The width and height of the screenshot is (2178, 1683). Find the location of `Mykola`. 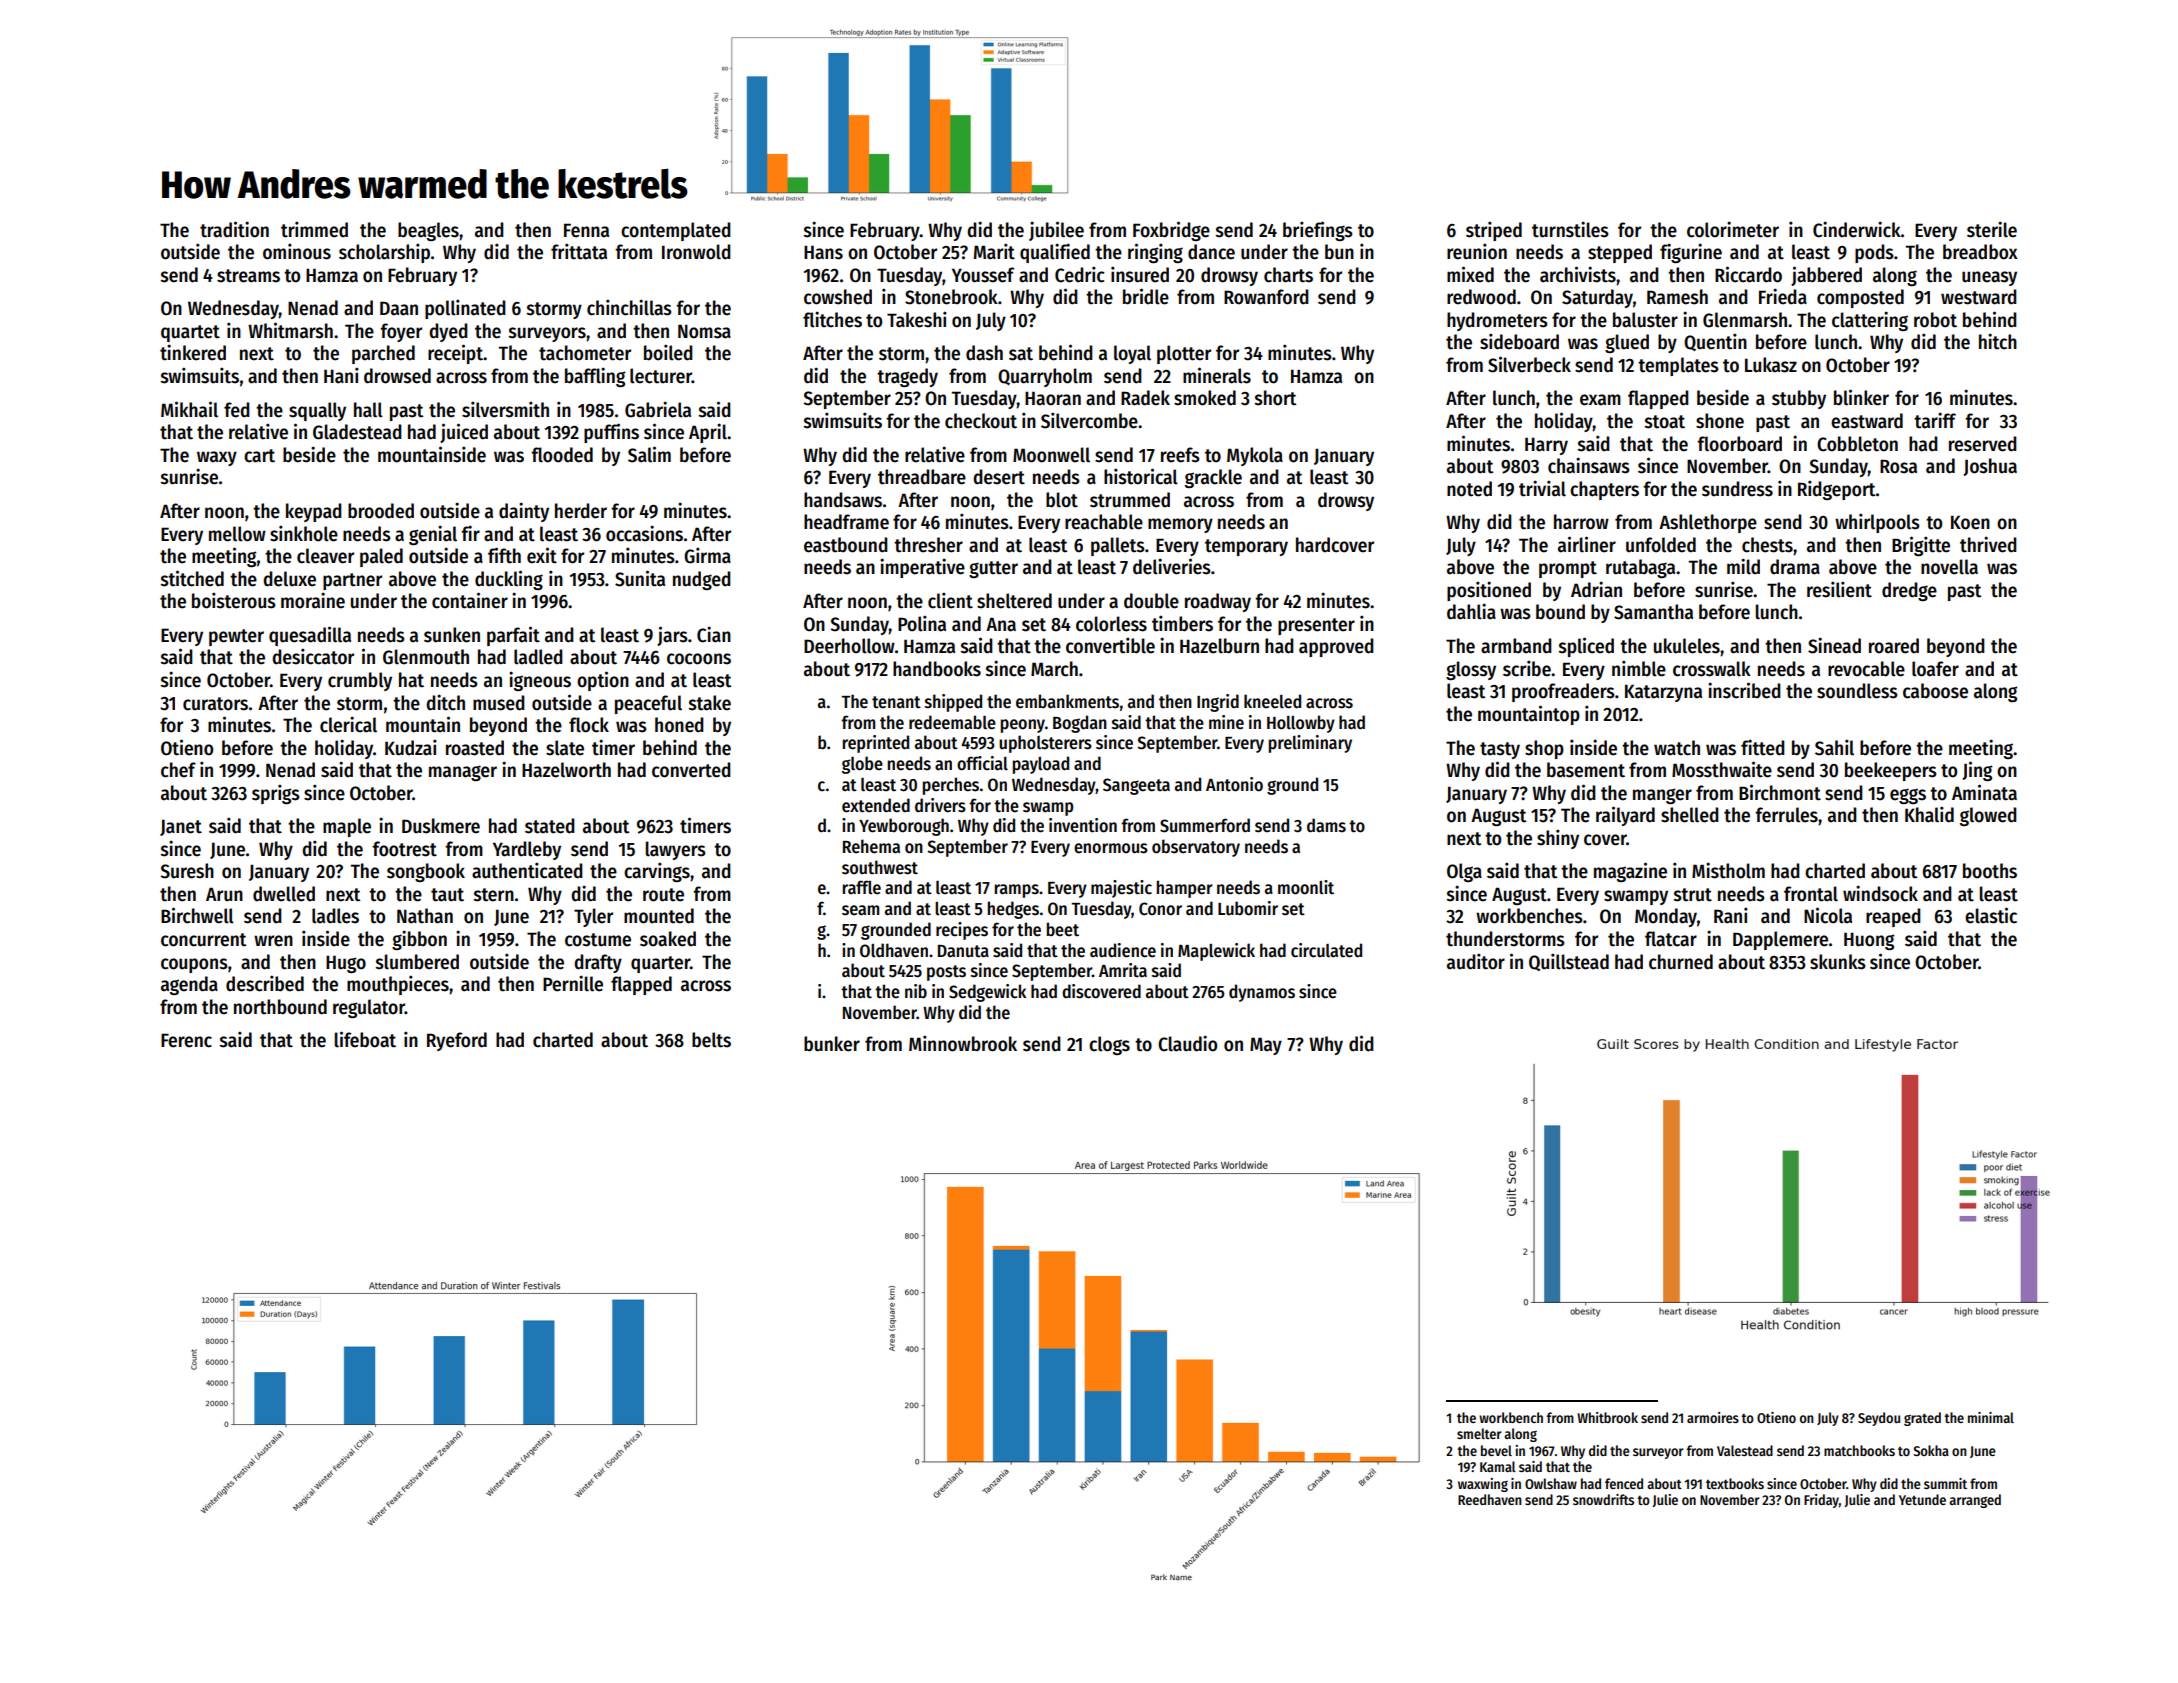

Mykola is located at coordinates (1255, 456).
